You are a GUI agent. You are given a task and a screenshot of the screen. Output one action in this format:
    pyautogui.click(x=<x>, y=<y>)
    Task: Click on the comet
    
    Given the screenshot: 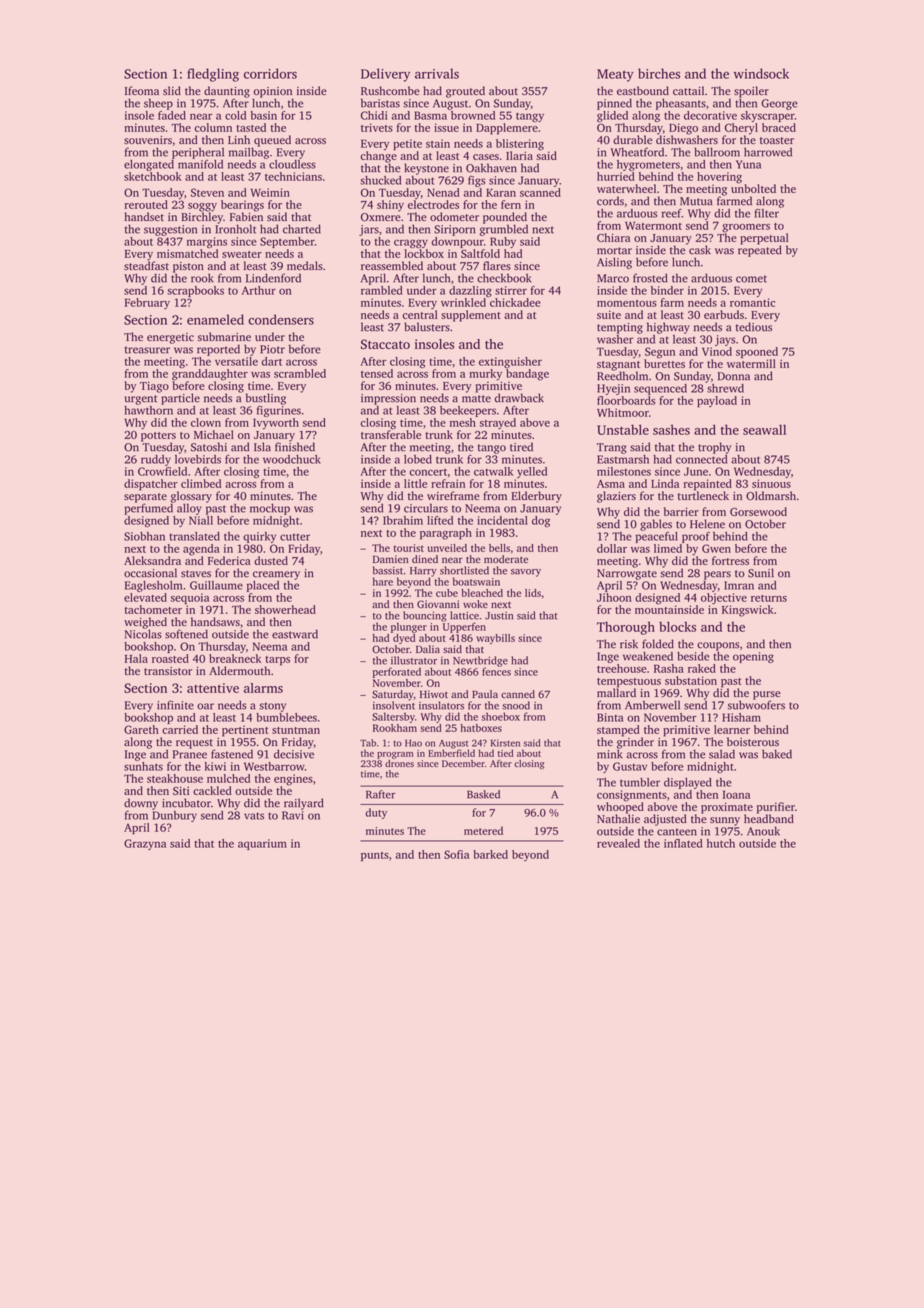 What is the action you would take?
    pyautogui.click(x=751, y=279)
